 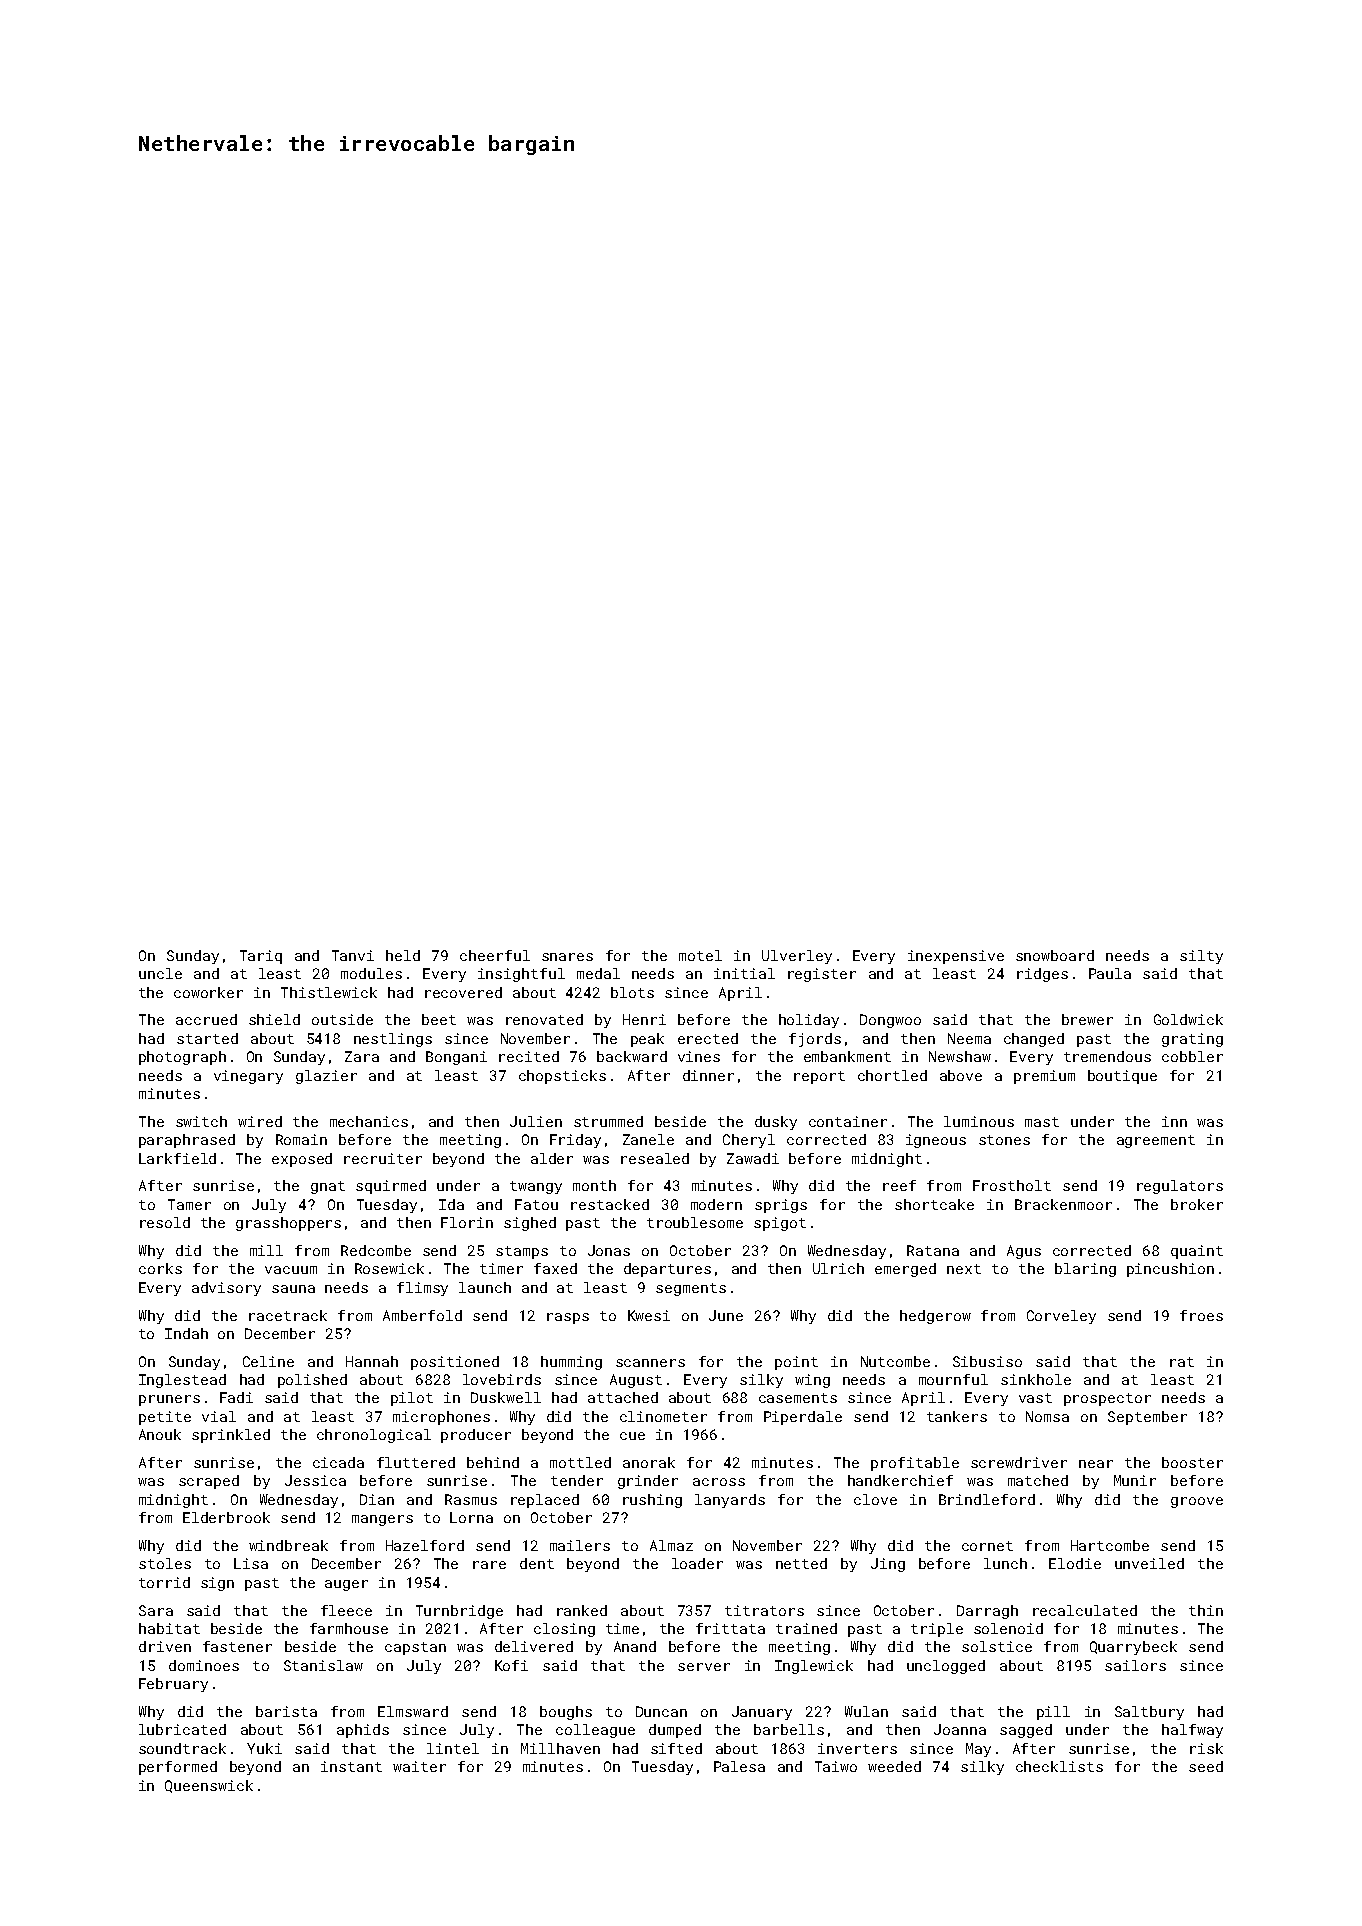 What do you see at coordinates (160, 1268) in the image?
I see `corks` at bounding box center [160, 1268].
